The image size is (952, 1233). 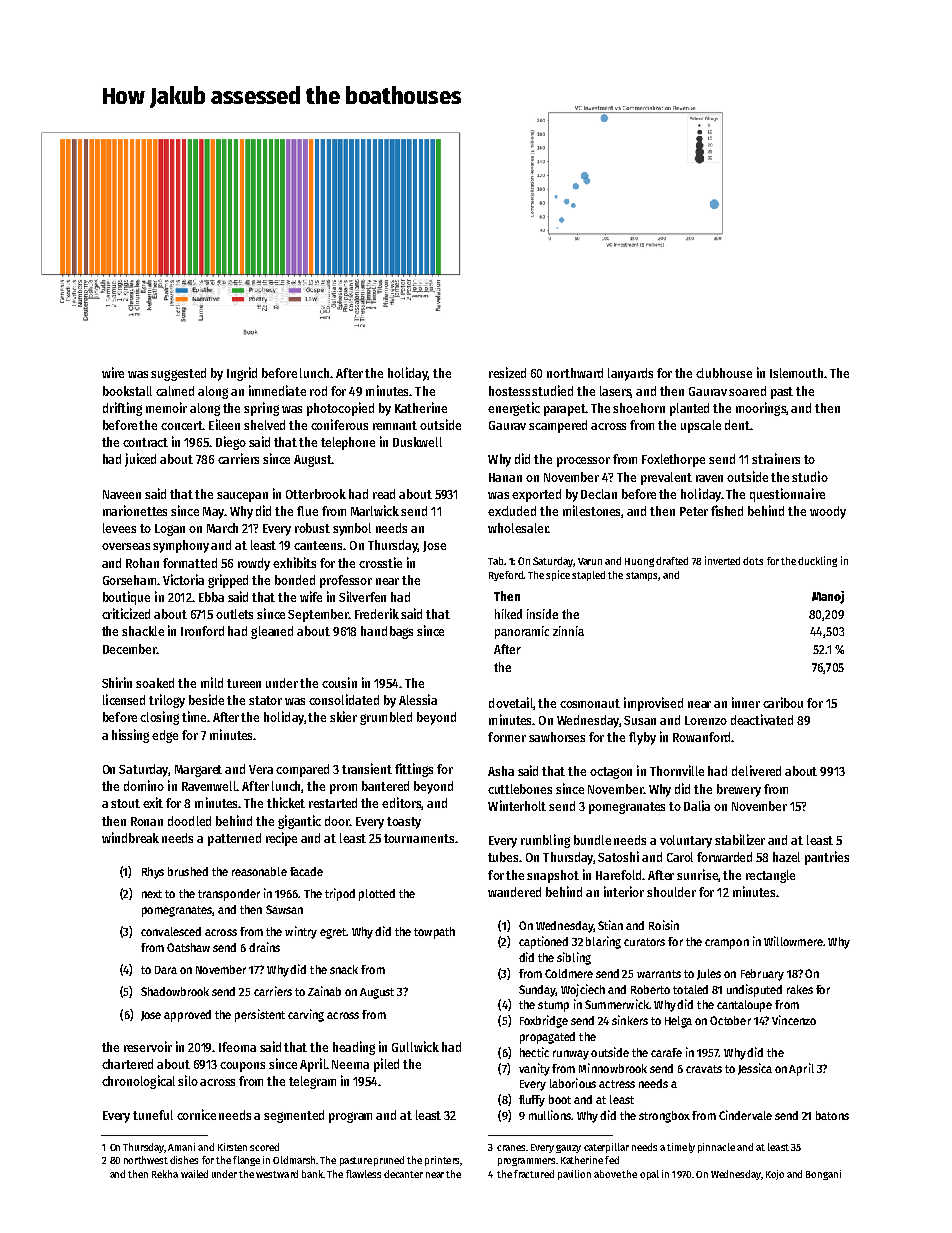 What do you see at coordinates (508, 614) in the screenshot?
I see `hiked` at bounding box center [508, 614].
